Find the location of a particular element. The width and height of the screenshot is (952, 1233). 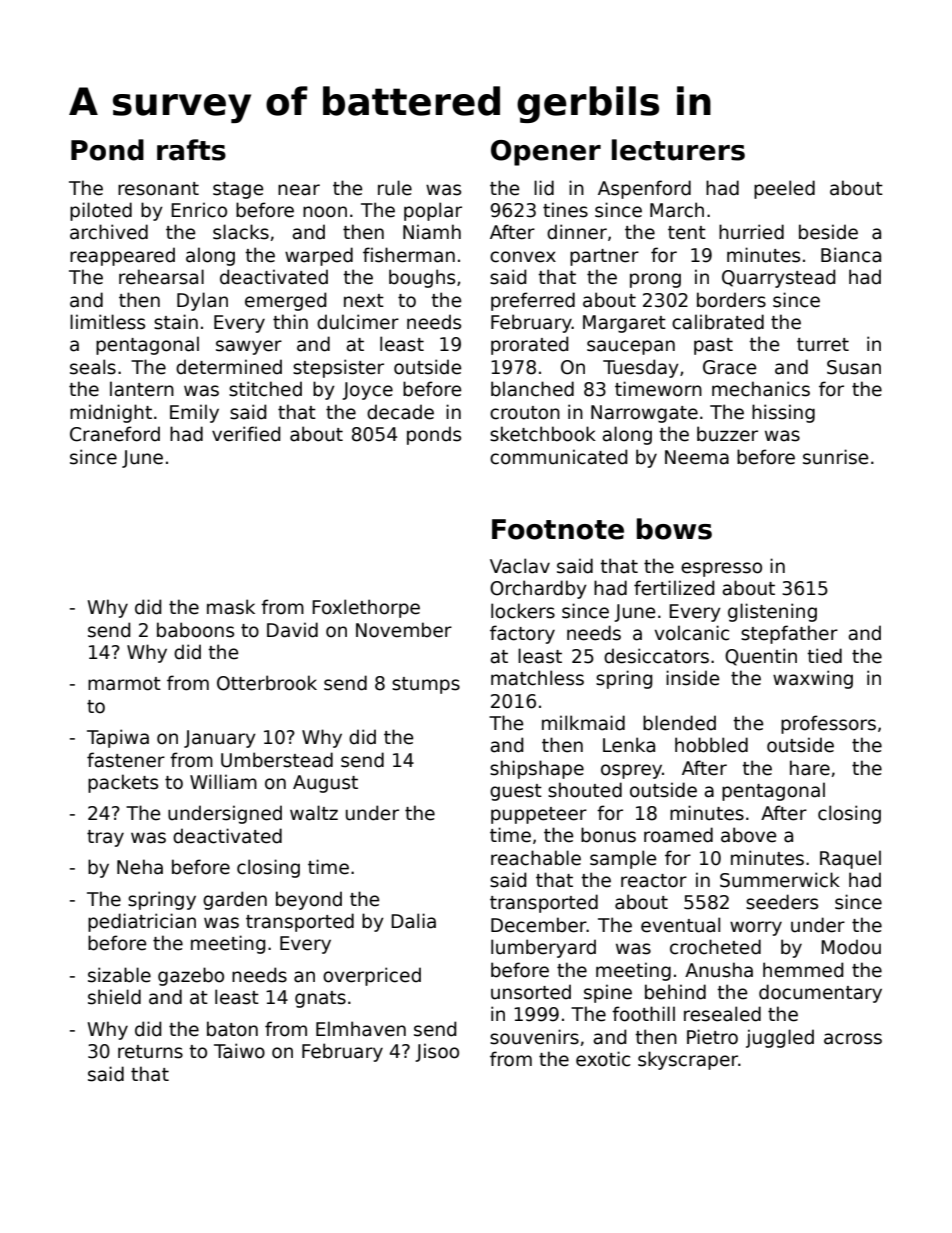

limitless is located at coordinates (107, 322).
